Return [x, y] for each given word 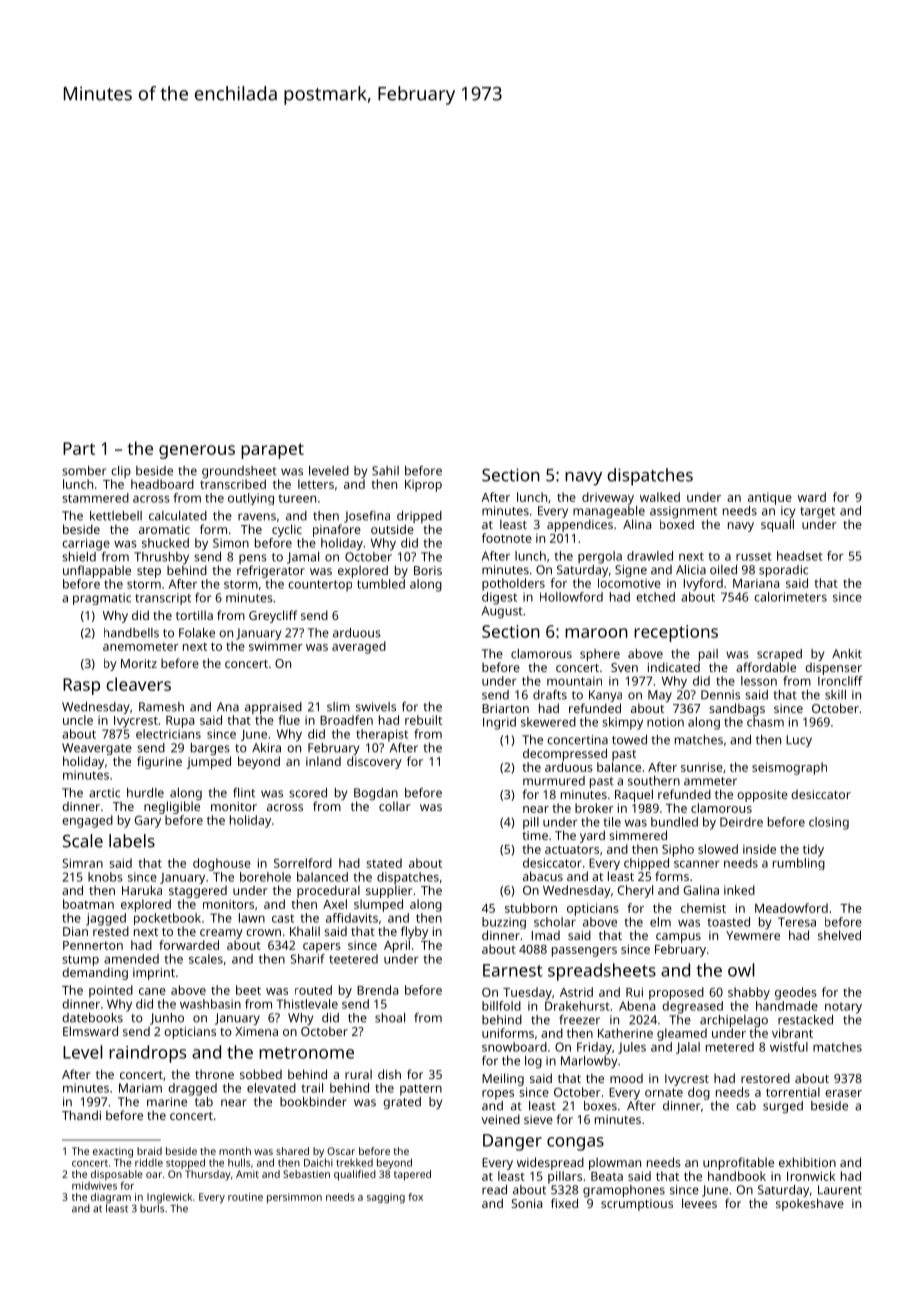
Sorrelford [303, 863]
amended [131, 959]
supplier [389, 891]
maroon [596, 633]
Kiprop [423, 486]
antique [770, 499]
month [235, 1151]
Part [79, 448]
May [660, 696]
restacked [805, 1020]
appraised [273, 708]
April [397, 946]
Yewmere [753, 935]
